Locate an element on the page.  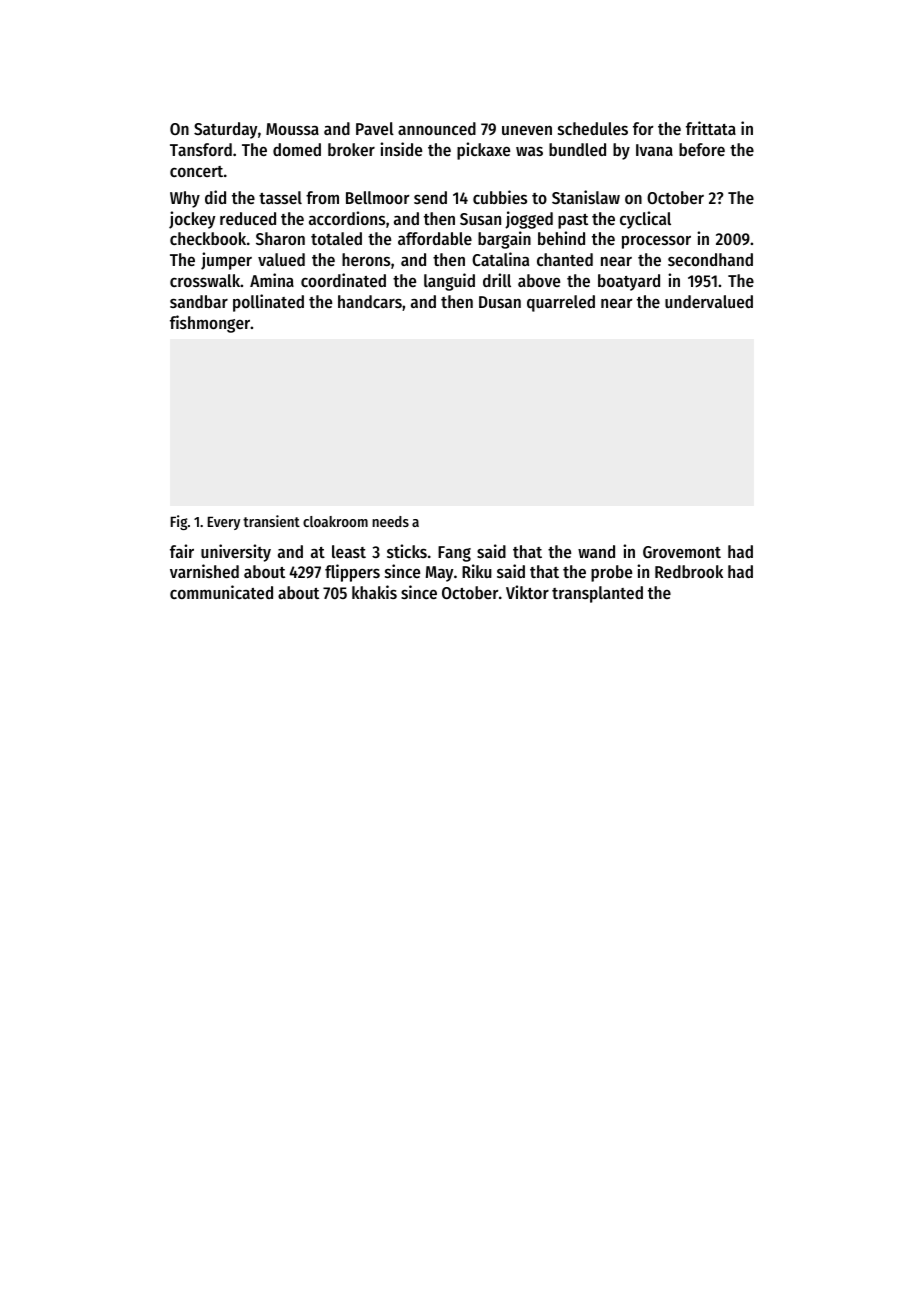
wand is located at coordinates (596, 551).
